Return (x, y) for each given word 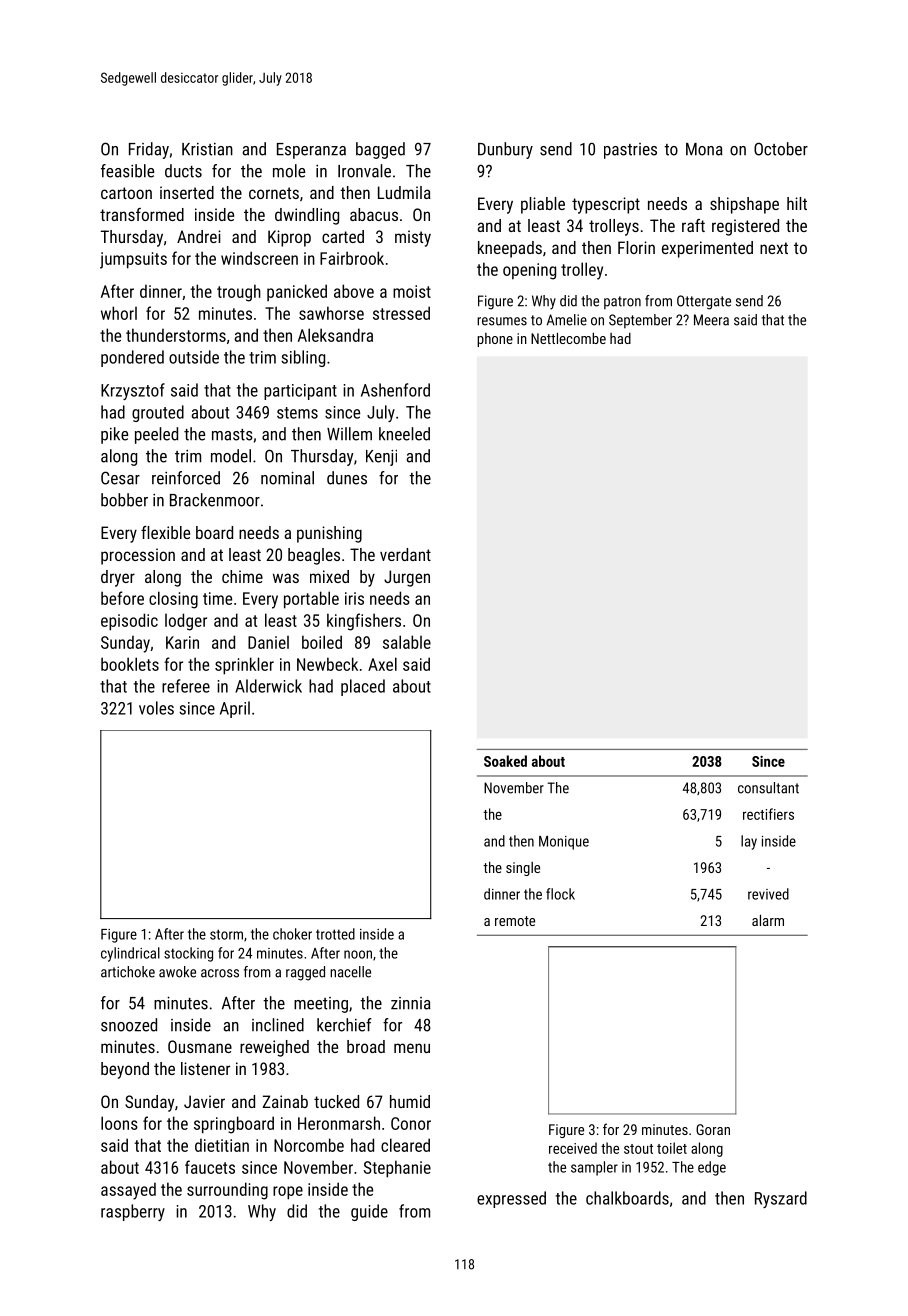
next (774, 248)
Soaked (505, 761)
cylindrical (130, 954)
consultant (768, 788)
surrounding (227, 1191)
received (573, 1148)
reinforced (186, 478)
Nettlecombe (568, 338)
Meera (711, 320)
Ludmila (404, 192)
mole (289, 171)
